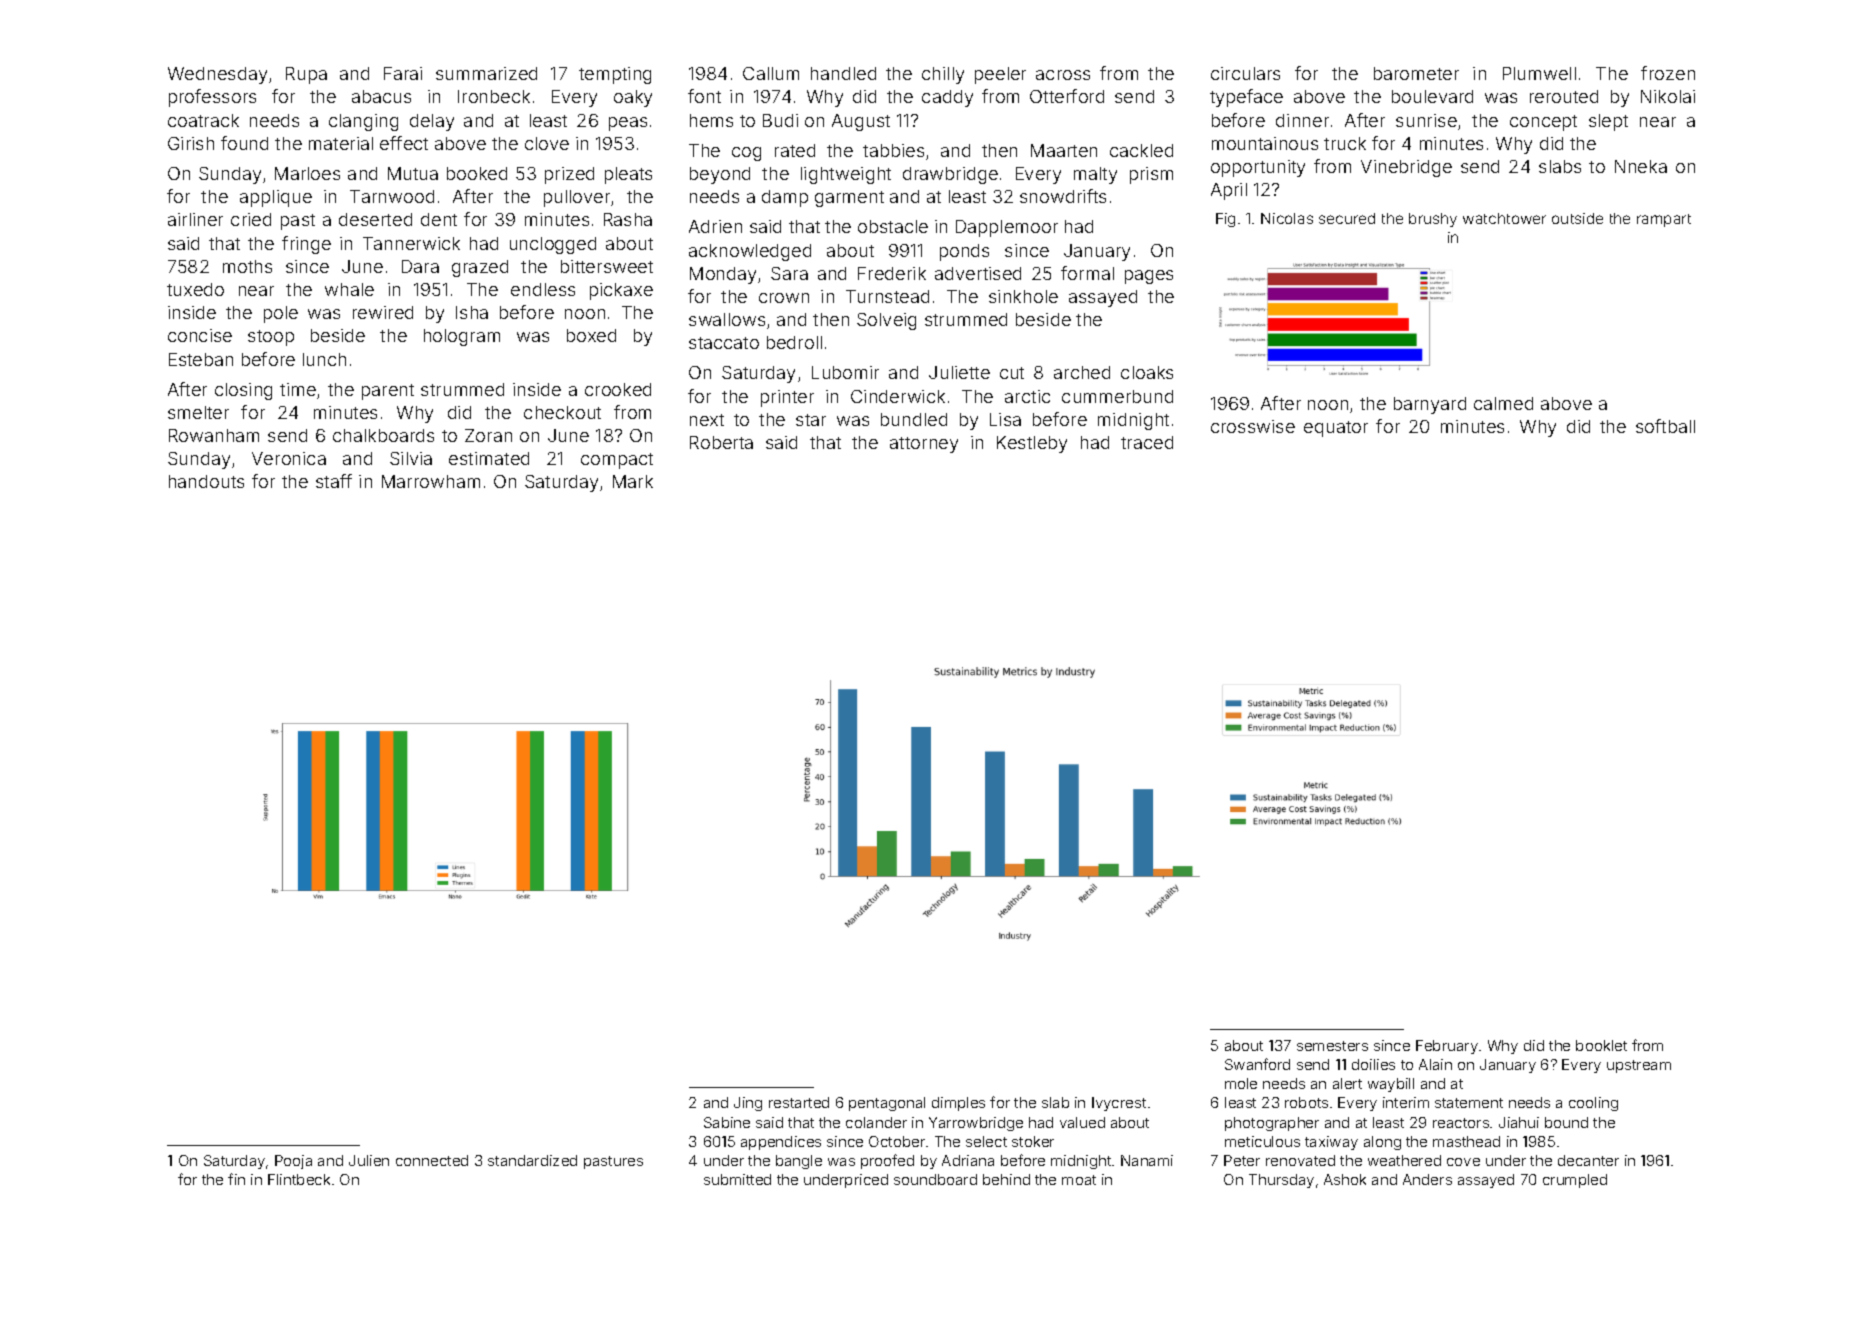 The image size is (1864, 1318). What do you see at coordinates (795, 150) in the image?
I see `rated` at bounding box center [795, 150].
